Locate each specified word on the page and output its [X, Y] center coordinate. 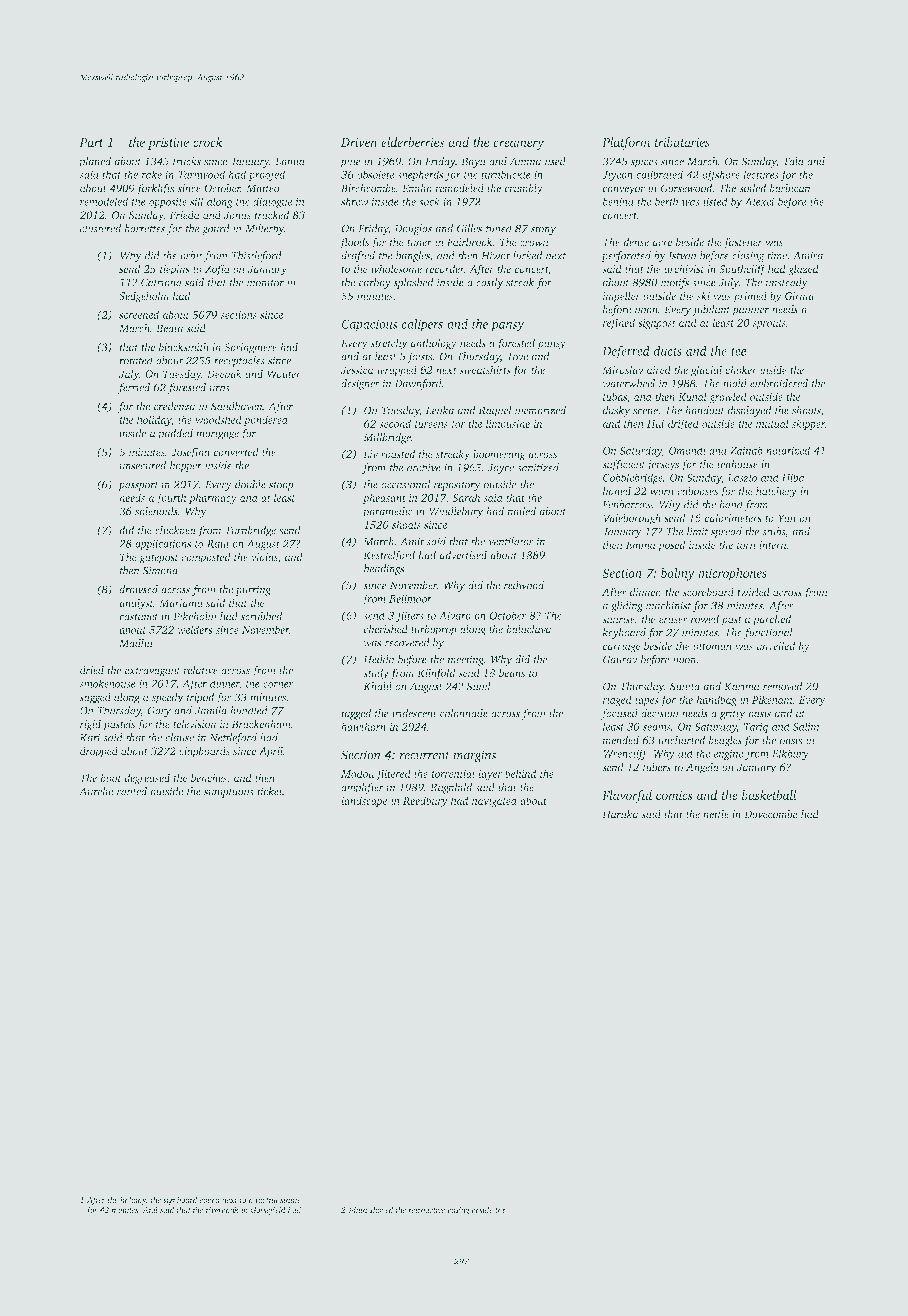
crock [208, 142]
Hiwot [495, 255]
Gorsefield [268, 1210]
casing [459, 1211]
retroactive [427, 1210]
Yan [787, 518]
